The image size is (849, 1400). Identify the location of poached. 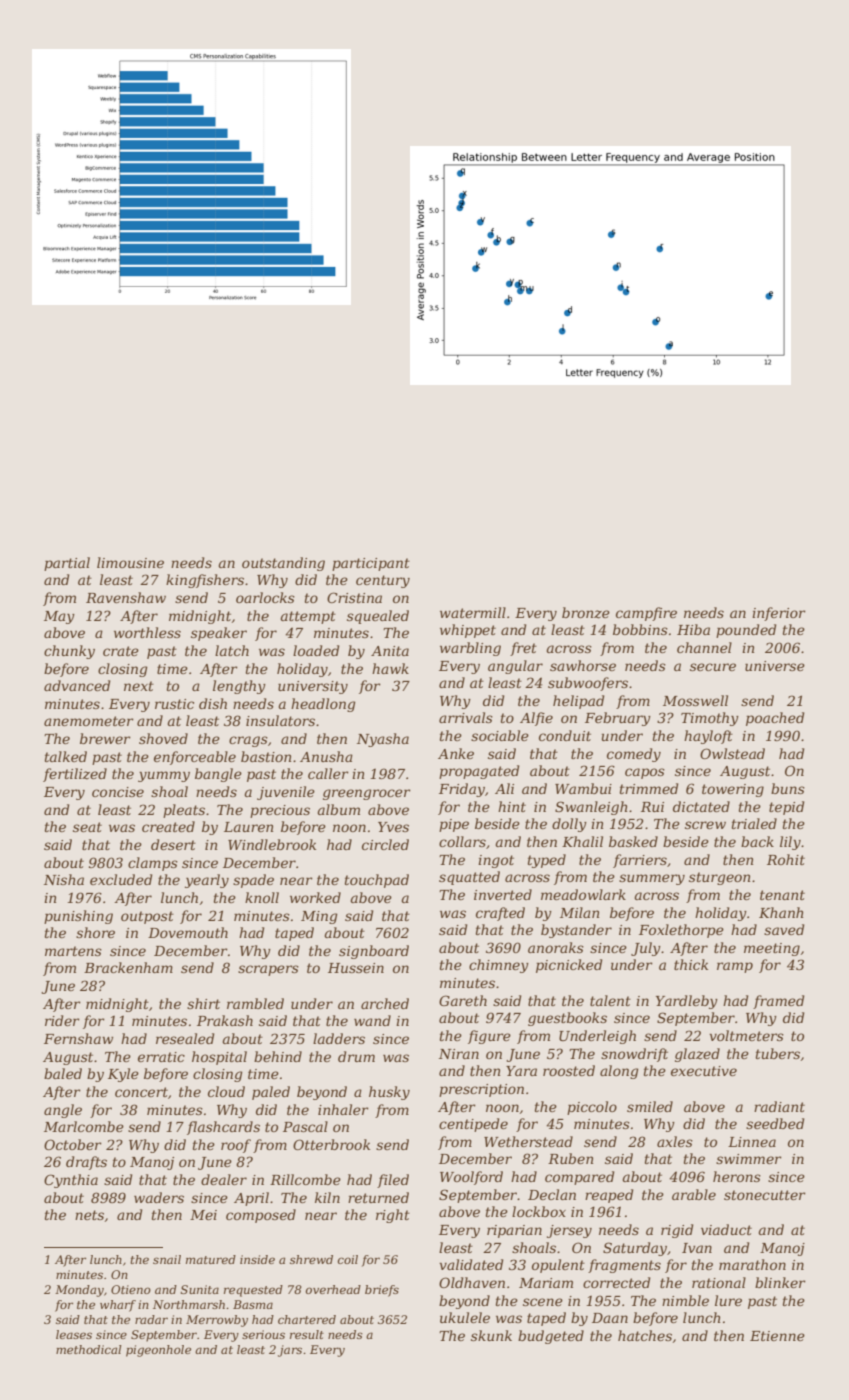
(775, 719).
